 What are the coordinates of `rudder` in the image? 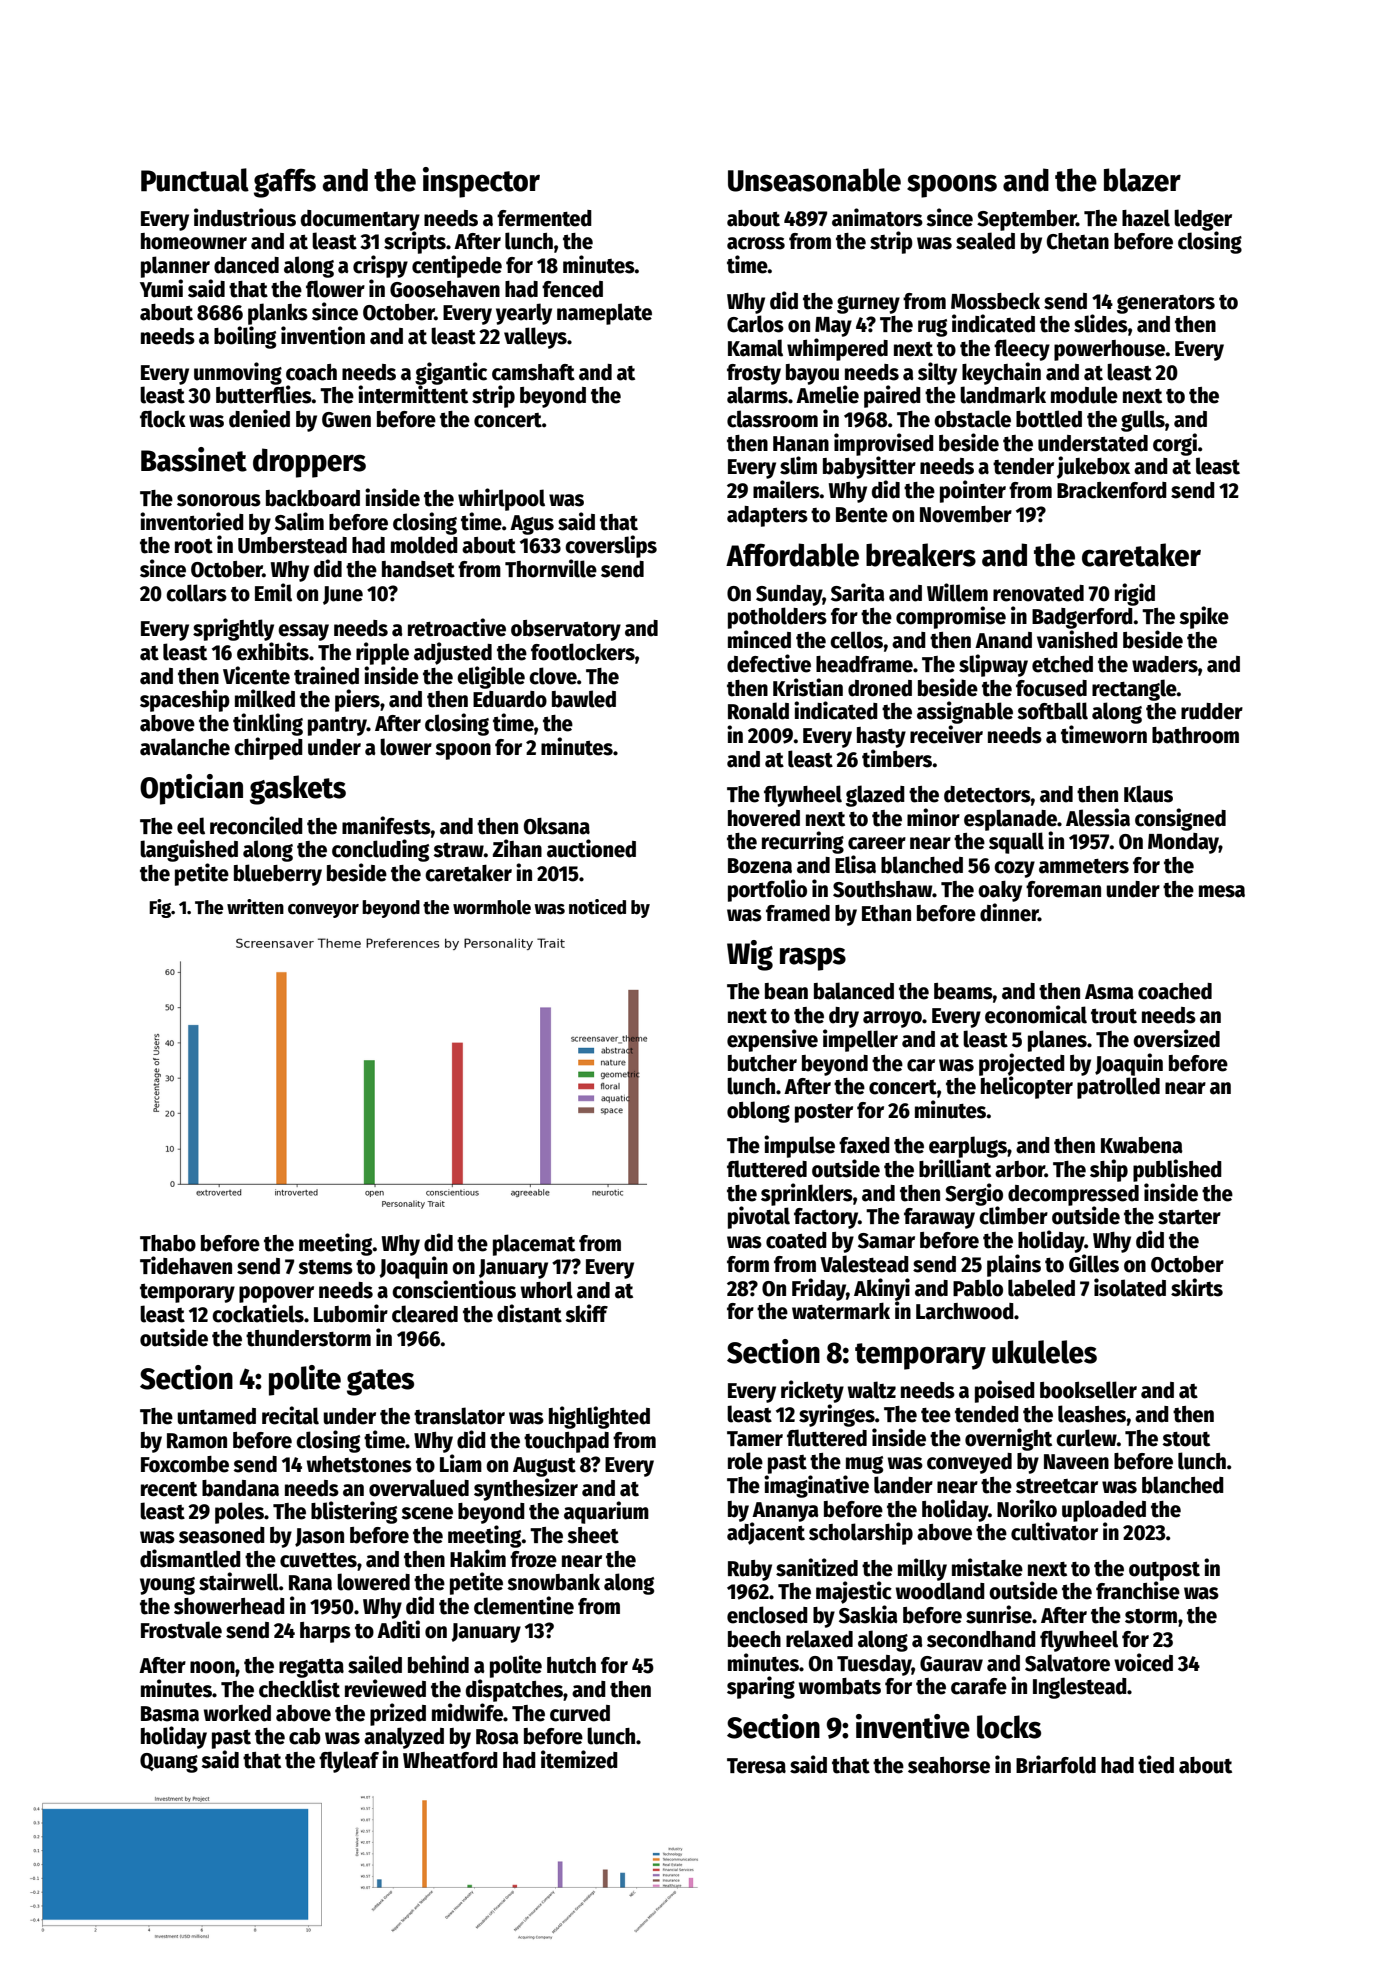 It's located at (1212, 711).
